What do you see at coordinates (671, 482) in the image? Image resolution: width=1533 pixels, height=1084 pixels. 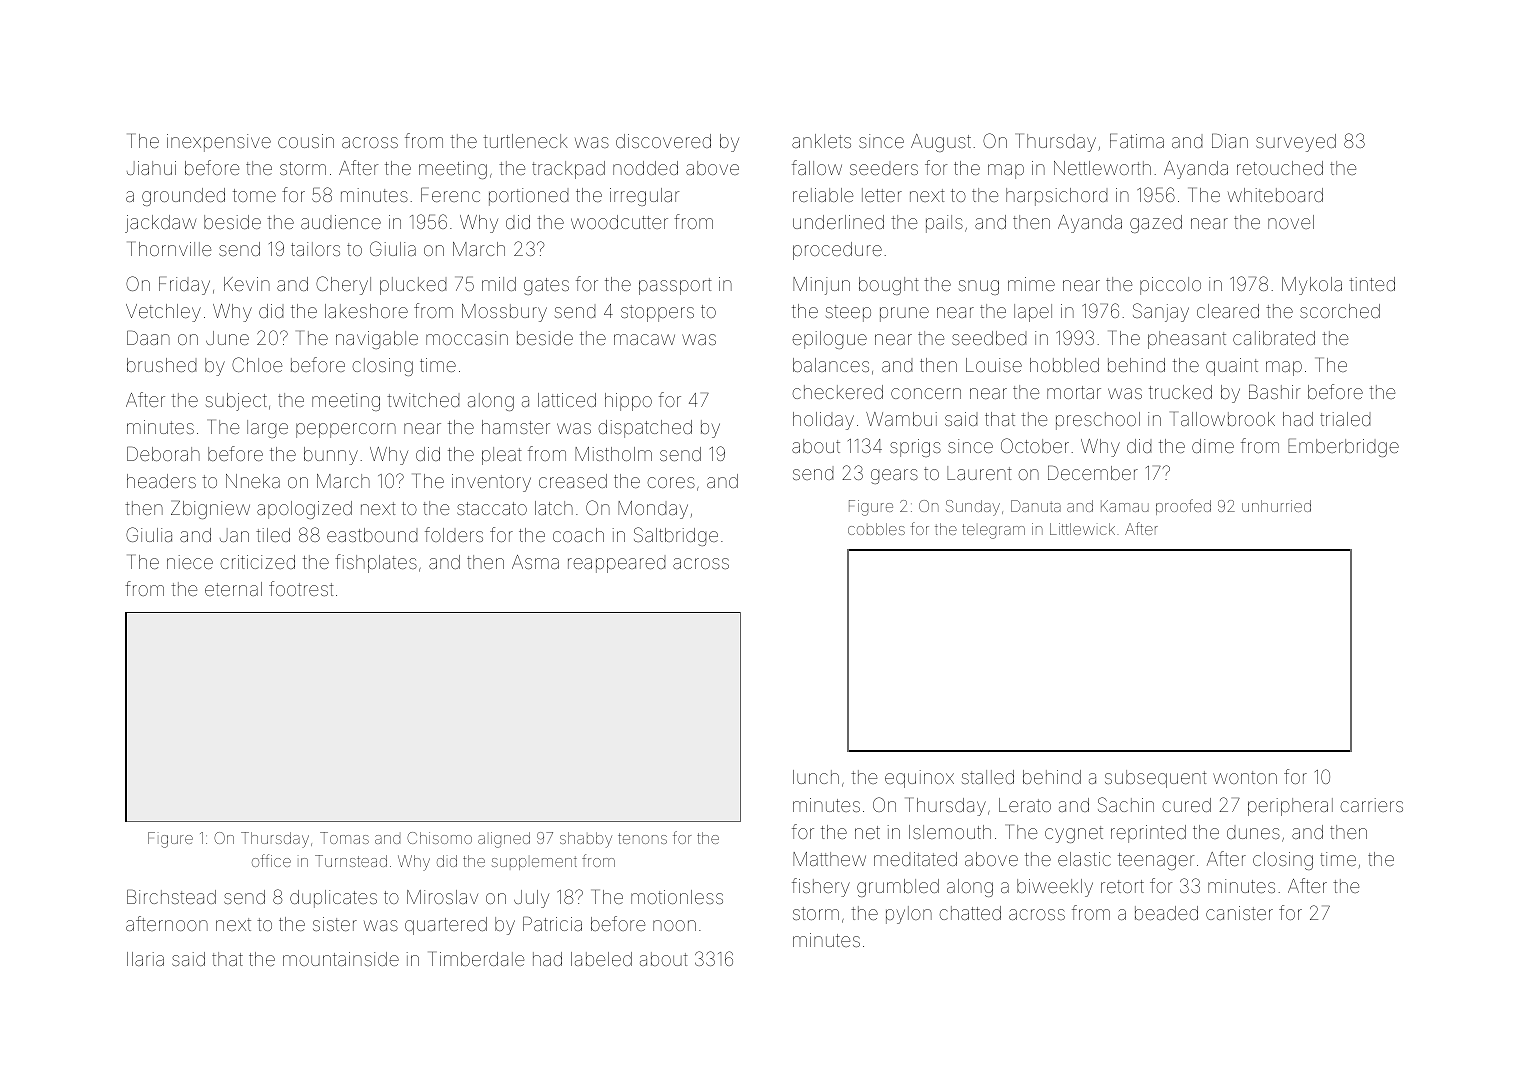 I see `cores` at bounding box center [671, 482].
